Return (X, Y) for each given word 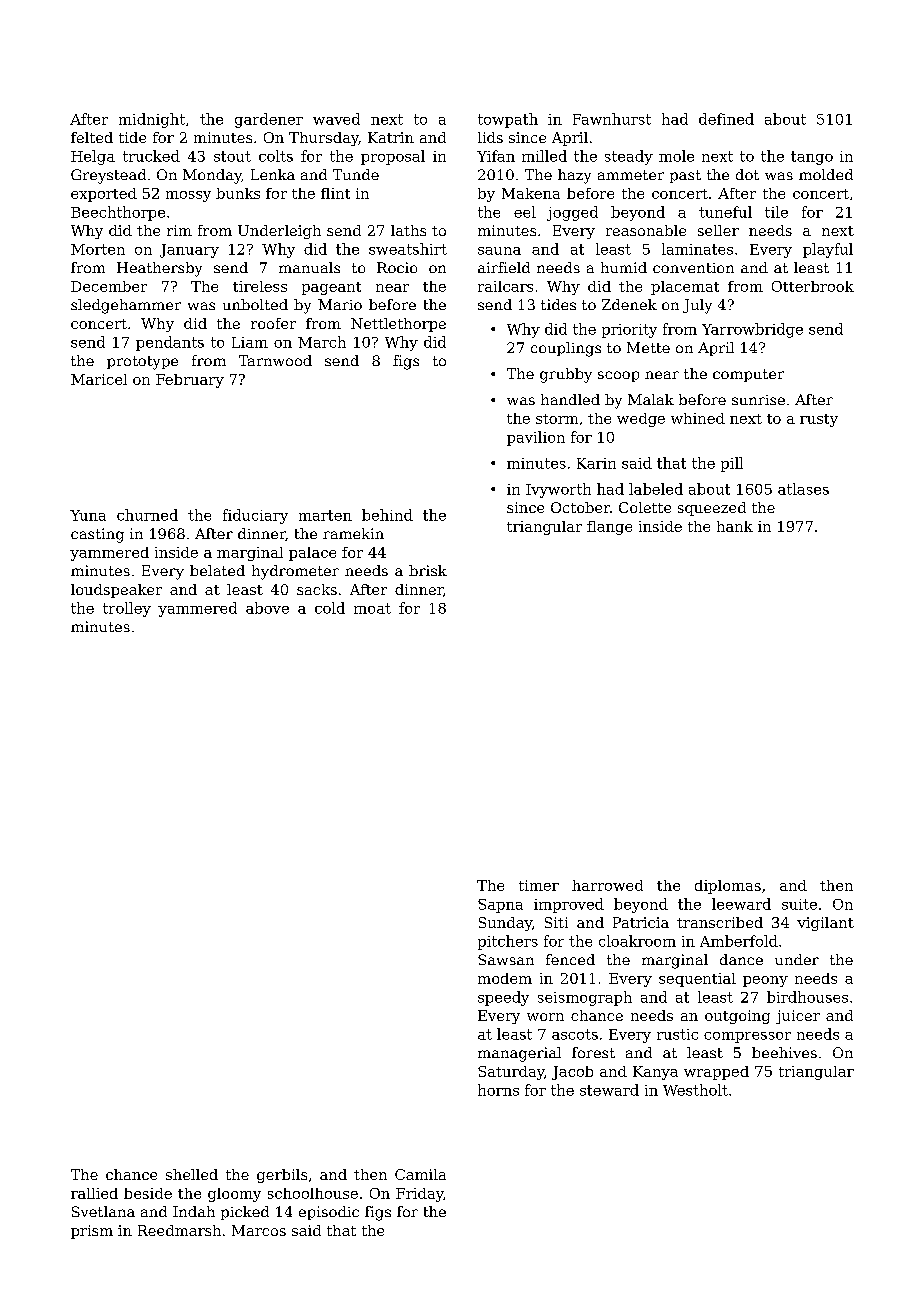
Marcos (259, 1230)
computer (748, 375)
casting (97, 535)
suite (799, 904)
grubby (566, 375)
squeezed (712, 509)
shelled (192, 1174)
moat (372, 608)
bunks (238, 193)
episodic (329, 1213)
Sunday (505, 924)
